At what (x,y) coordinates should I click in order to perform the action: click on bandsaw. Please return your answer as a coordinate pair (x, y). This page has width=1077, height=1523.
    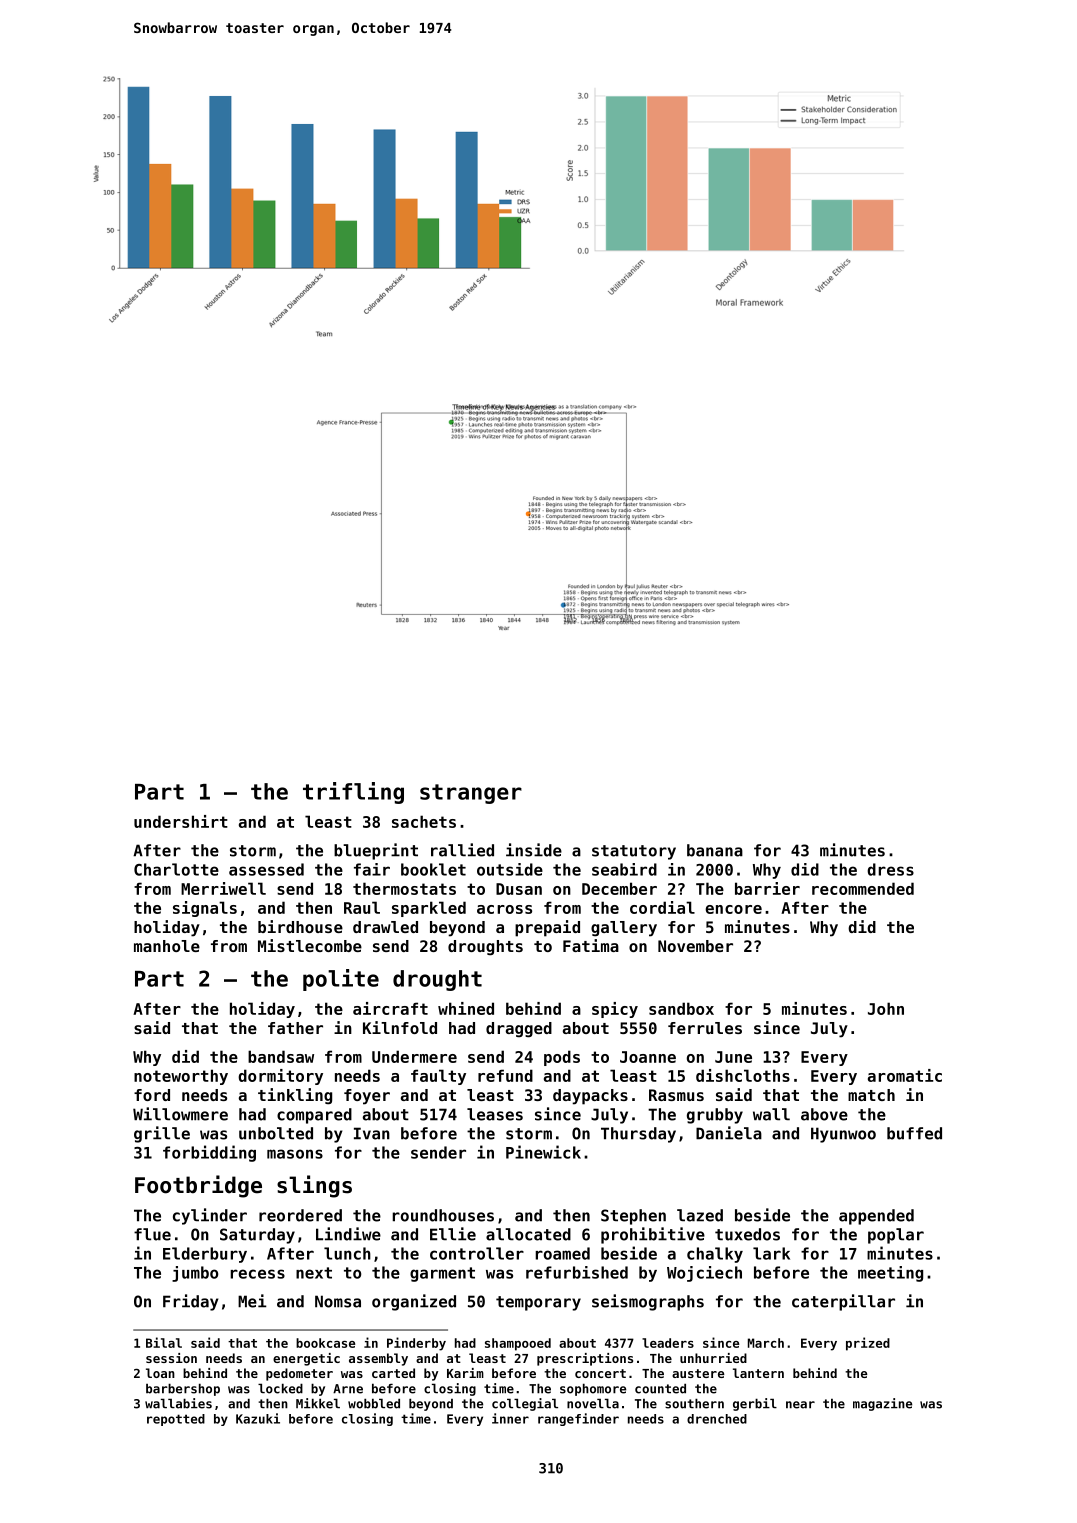
    Looking at the image, I should click on (281, 1056).
